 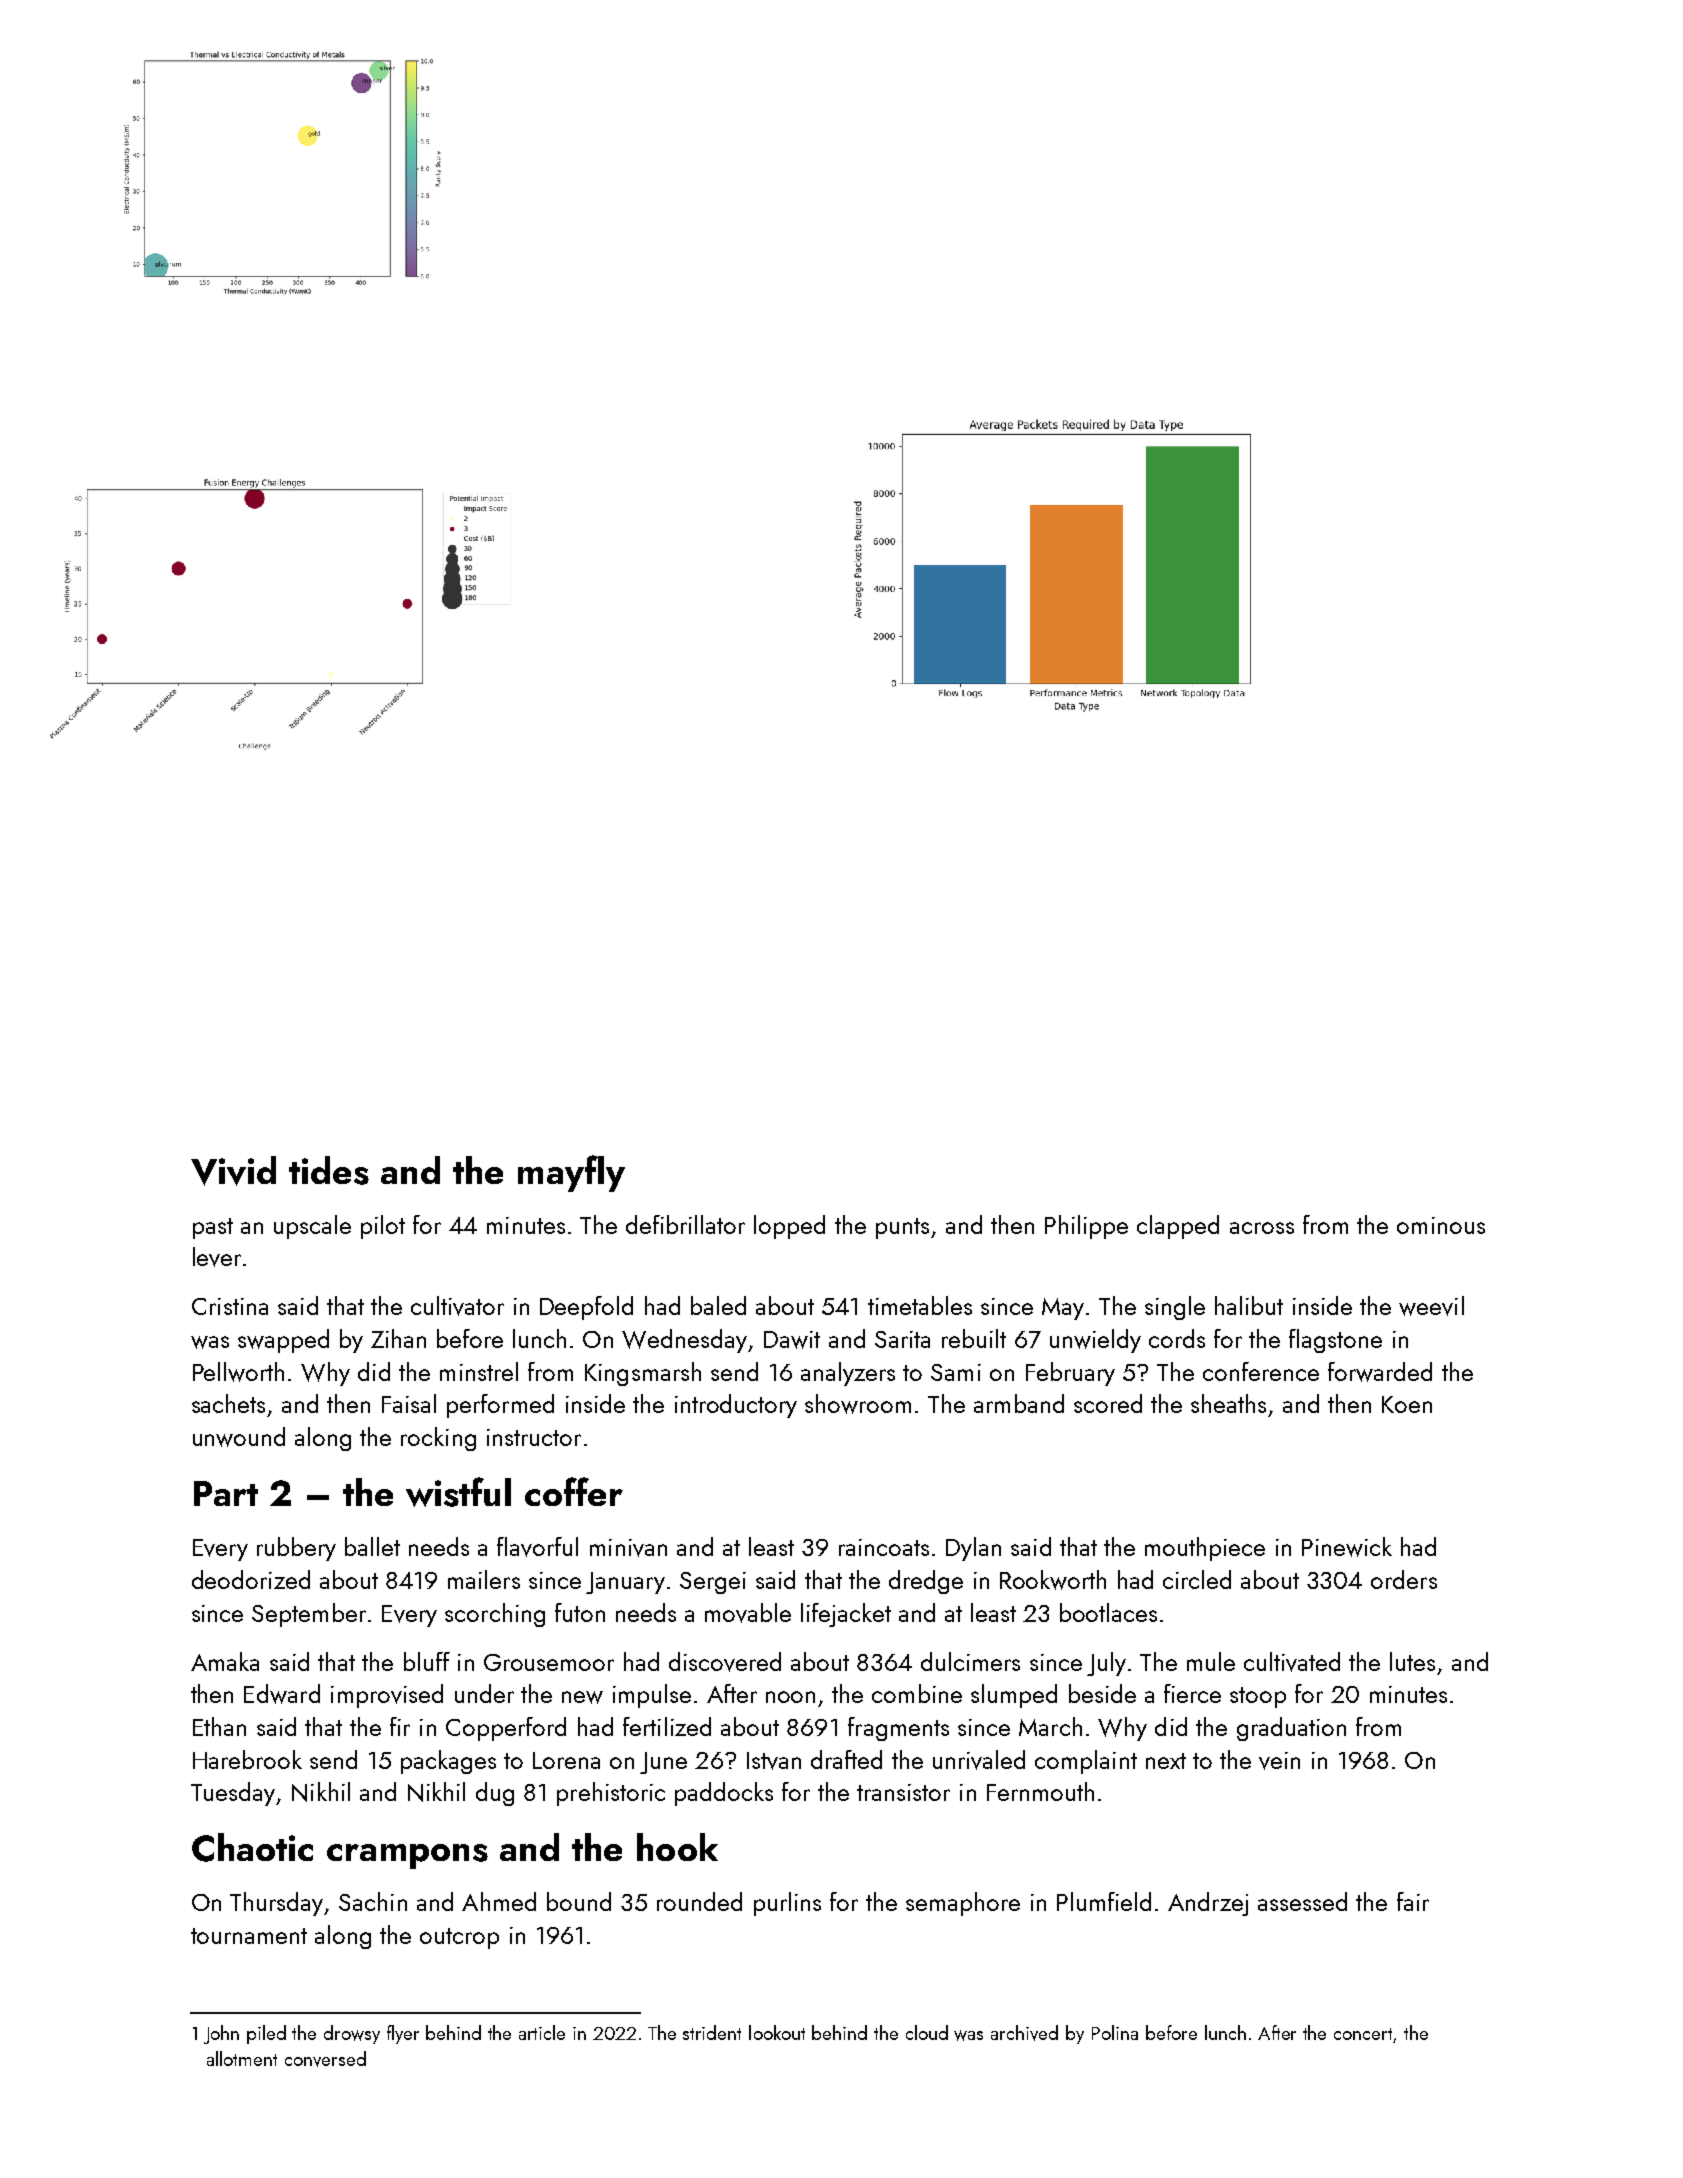 I want to click on across, so click(x=1262, y=1228).
